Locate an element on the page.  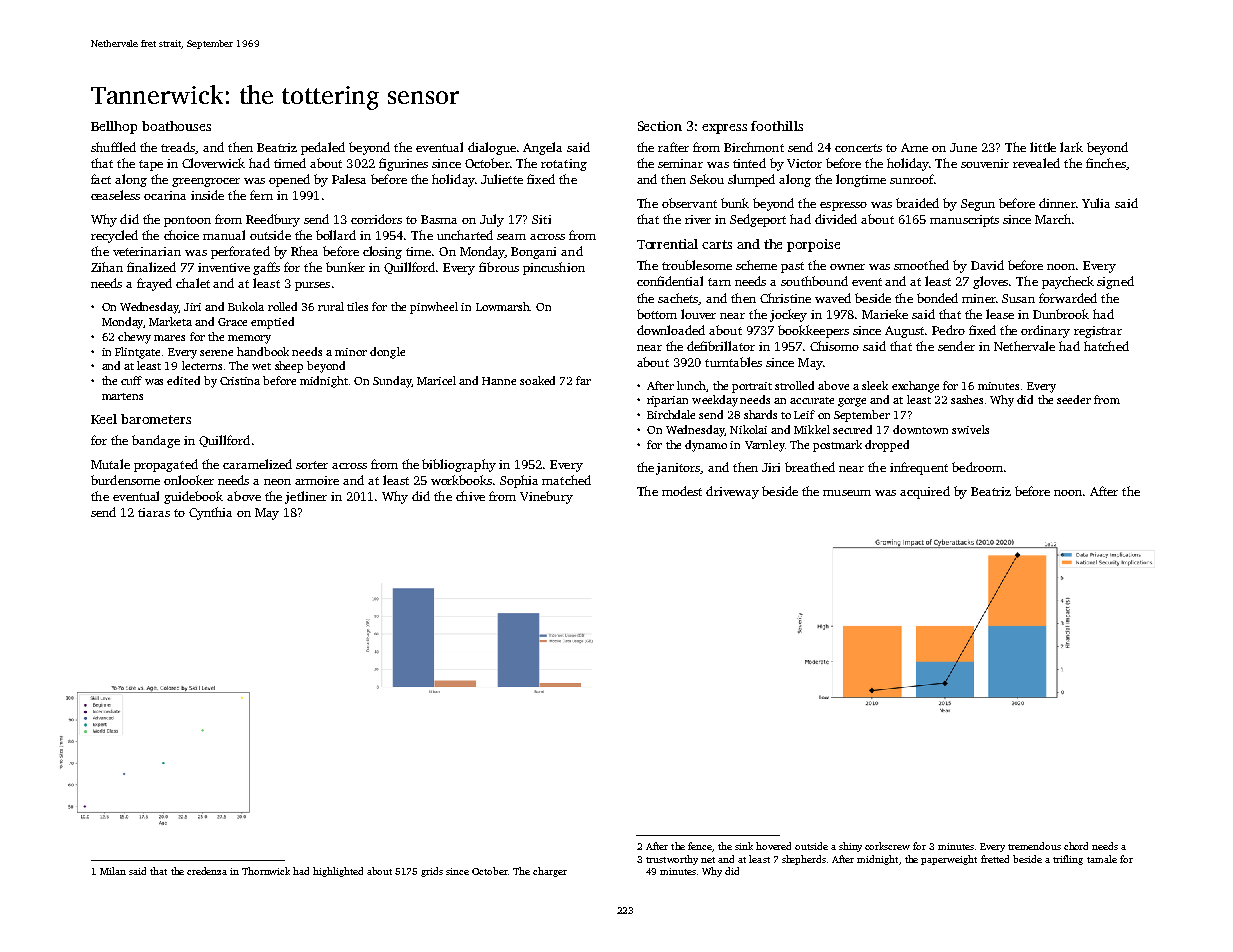
acquired is located at coordinates (925, 492).
